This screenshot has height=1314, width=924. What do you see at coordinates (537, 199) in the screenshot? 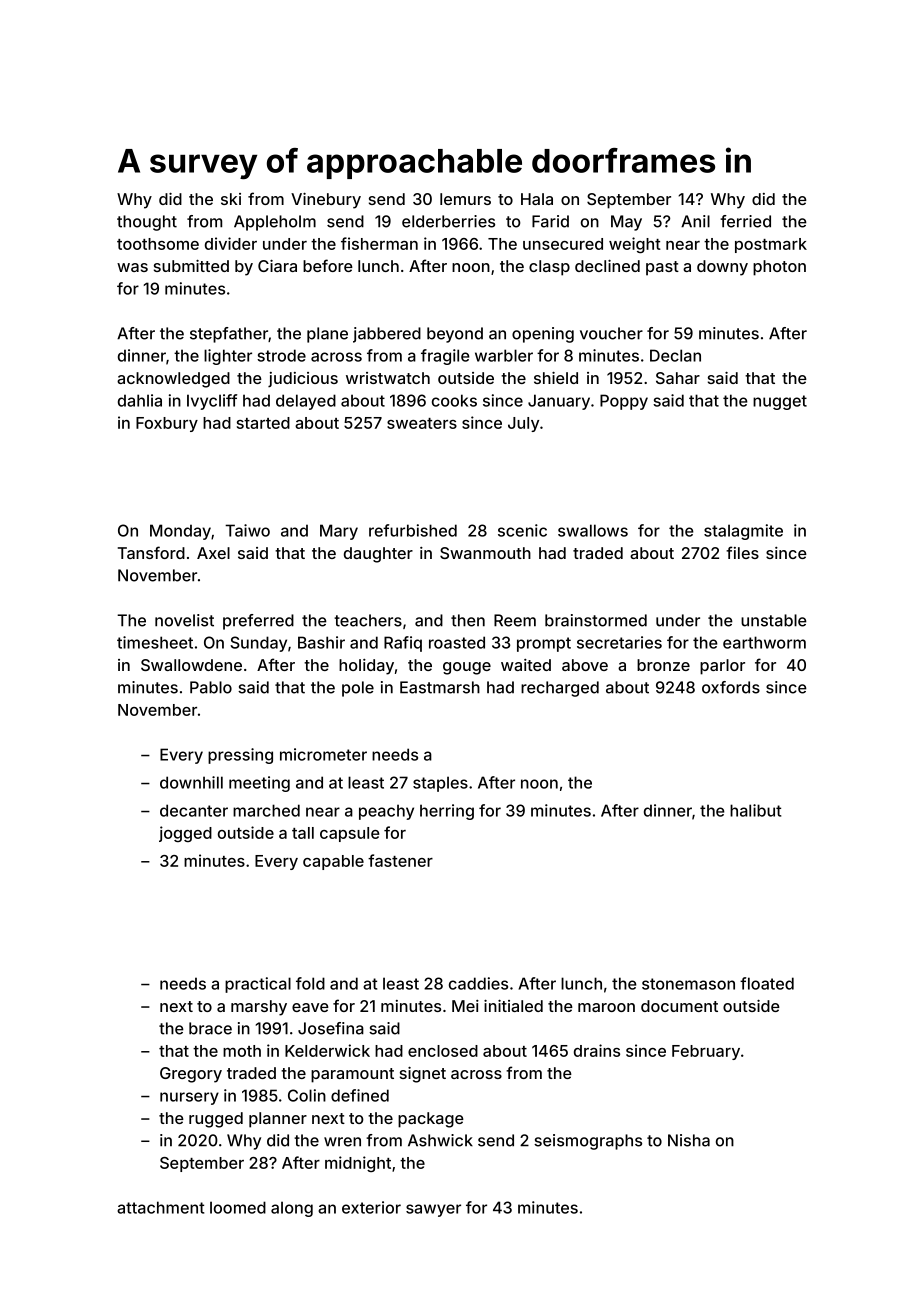
I see `Hala` at bounding box center [537, 199].
